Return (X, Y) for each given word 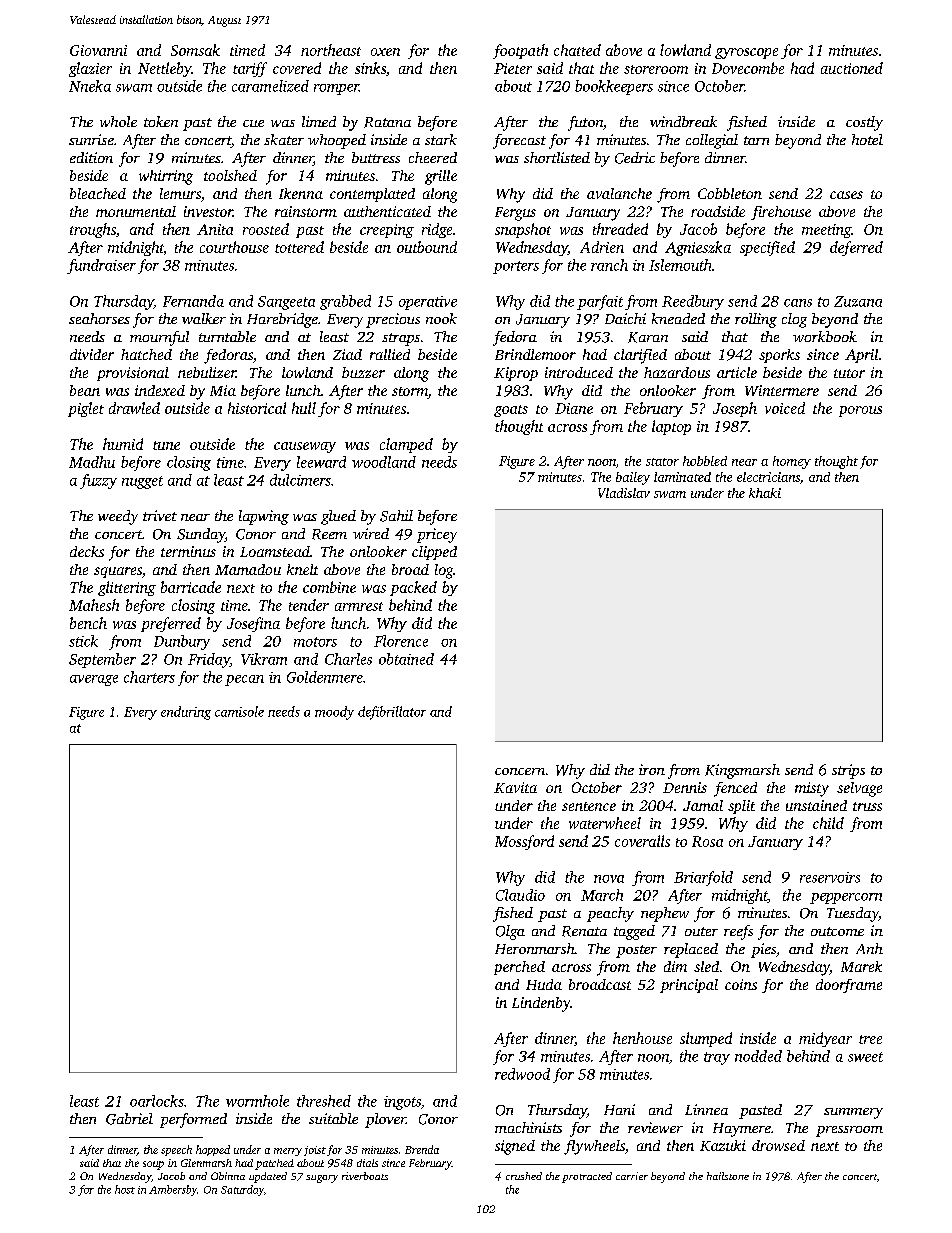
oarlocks (157, 1101)
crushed (524, 1176)
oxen (385, 52)
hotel (867, 139)
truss (867, 806)
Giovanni (98, 50)
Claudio (520, 895)
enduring (186, 713)
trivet (160, 515)
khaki (765, 493)
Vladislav (624, 493)
